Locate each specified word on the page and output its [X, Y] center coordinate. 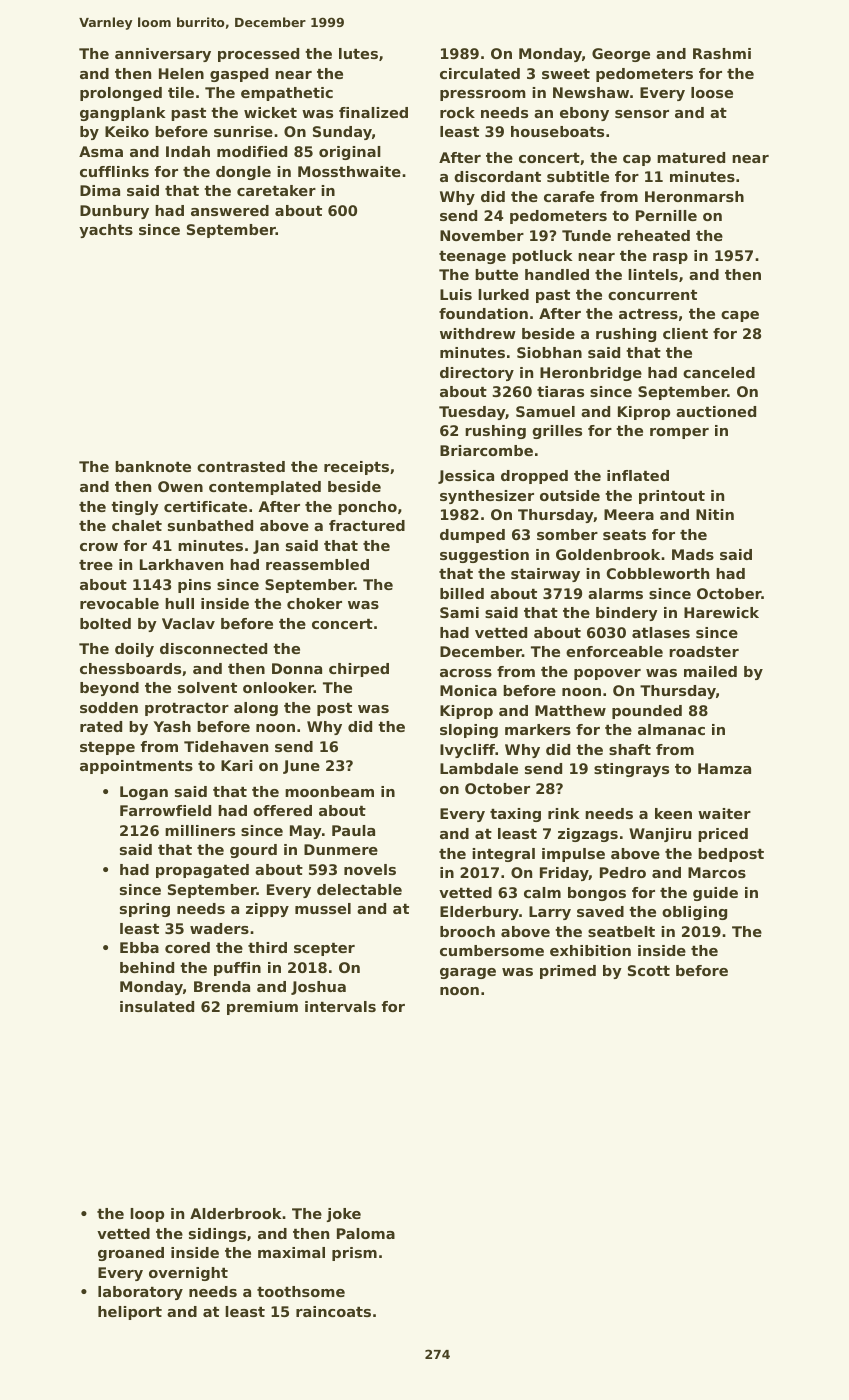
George [621, 55]
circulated [480, 73]
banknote [153, 466]
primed [568, 972]
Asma [101, 151]
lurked [503, 294]
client [685, 333]
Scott [649, 970]
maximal [291, 1252]
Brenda [222, 986]
